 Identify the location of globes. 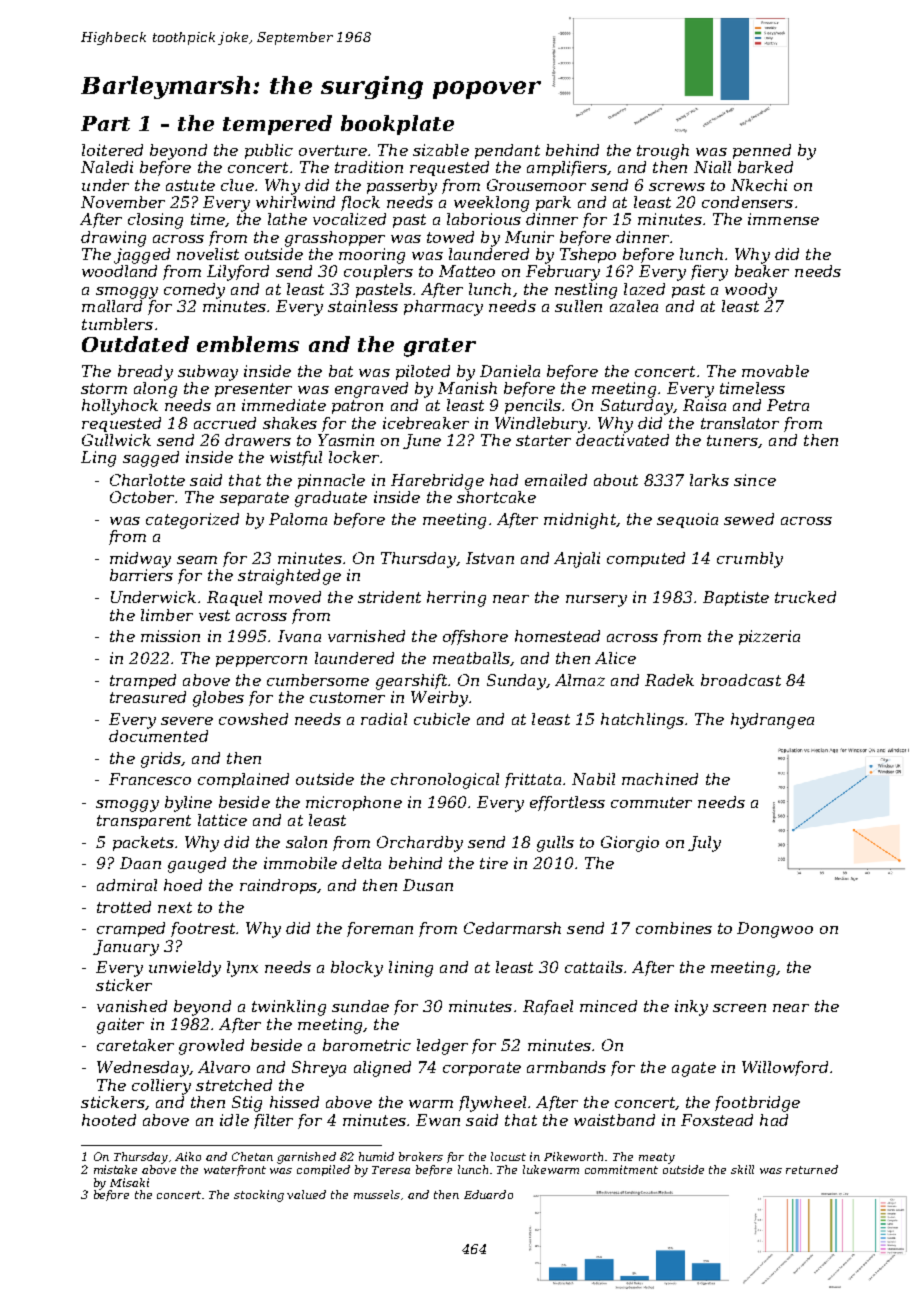
(218, 699).
